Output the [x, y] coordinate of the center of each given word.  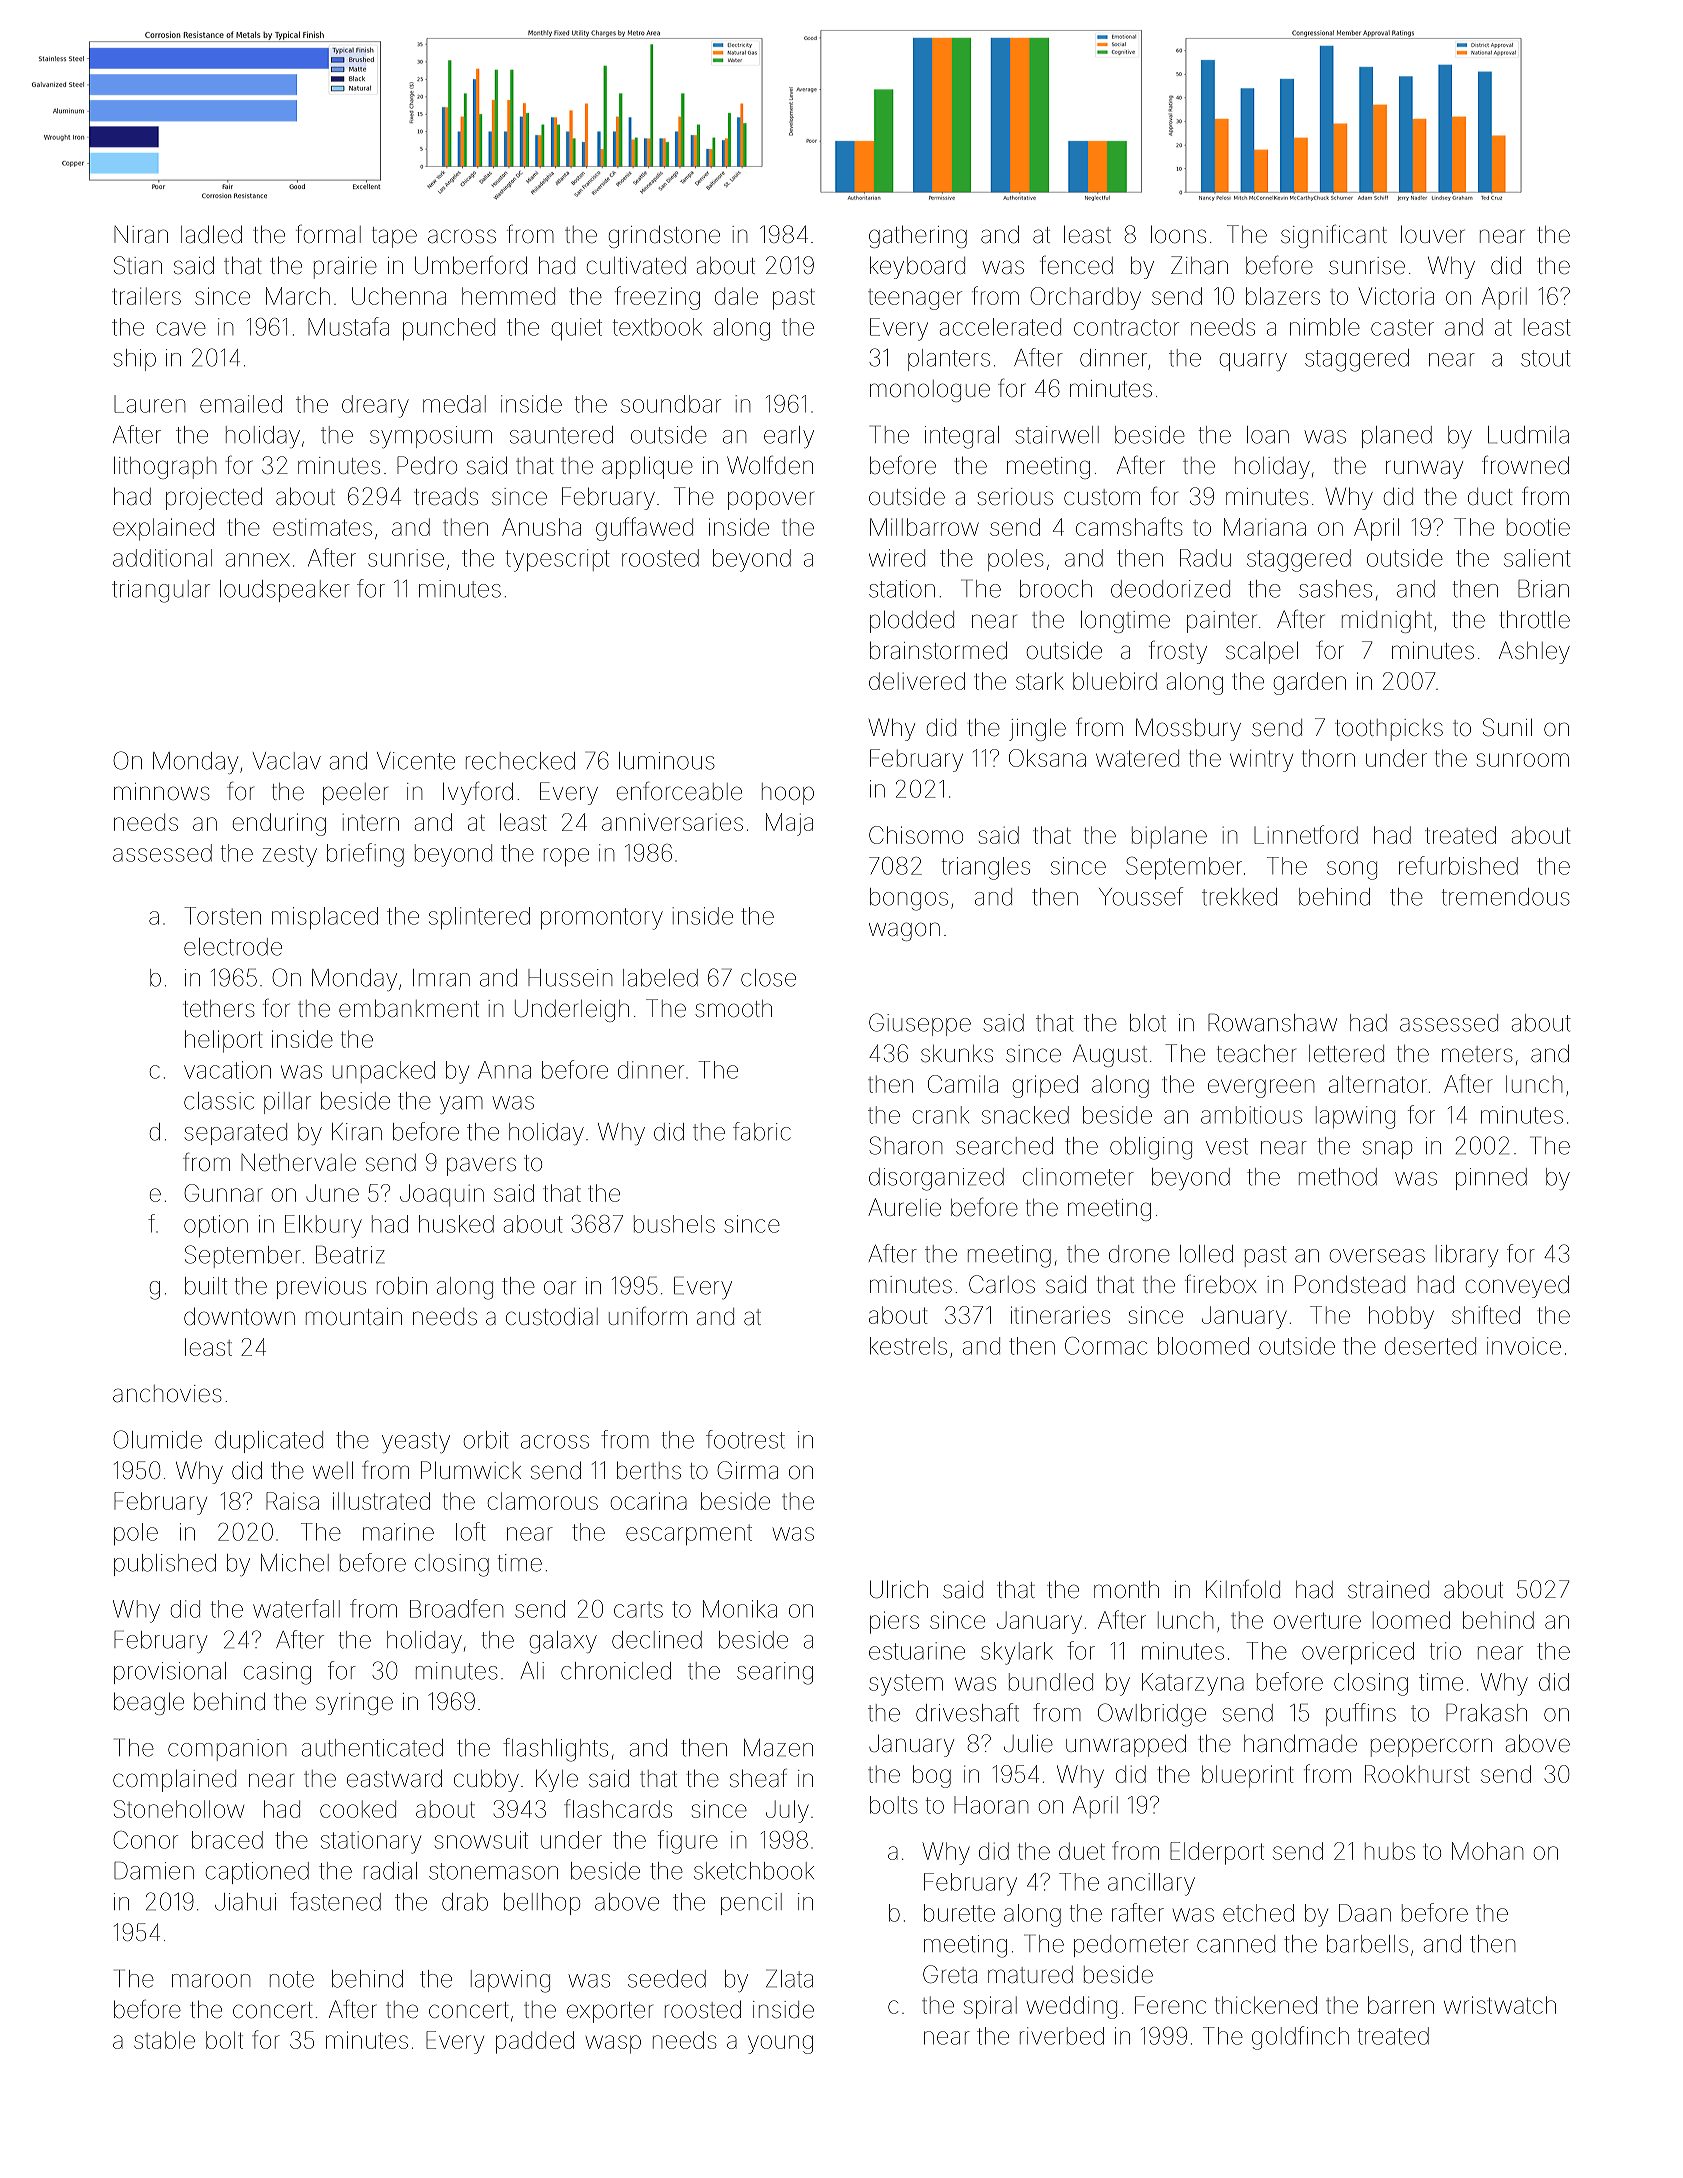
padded [535, 2042]
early [789, 437]
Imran [441, 978]
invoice [1524, 1346]
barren [1401, 2005]
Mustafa [348, 326]
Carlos [1002, 1284]
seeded [667, 1979]
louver [1433, 234]
